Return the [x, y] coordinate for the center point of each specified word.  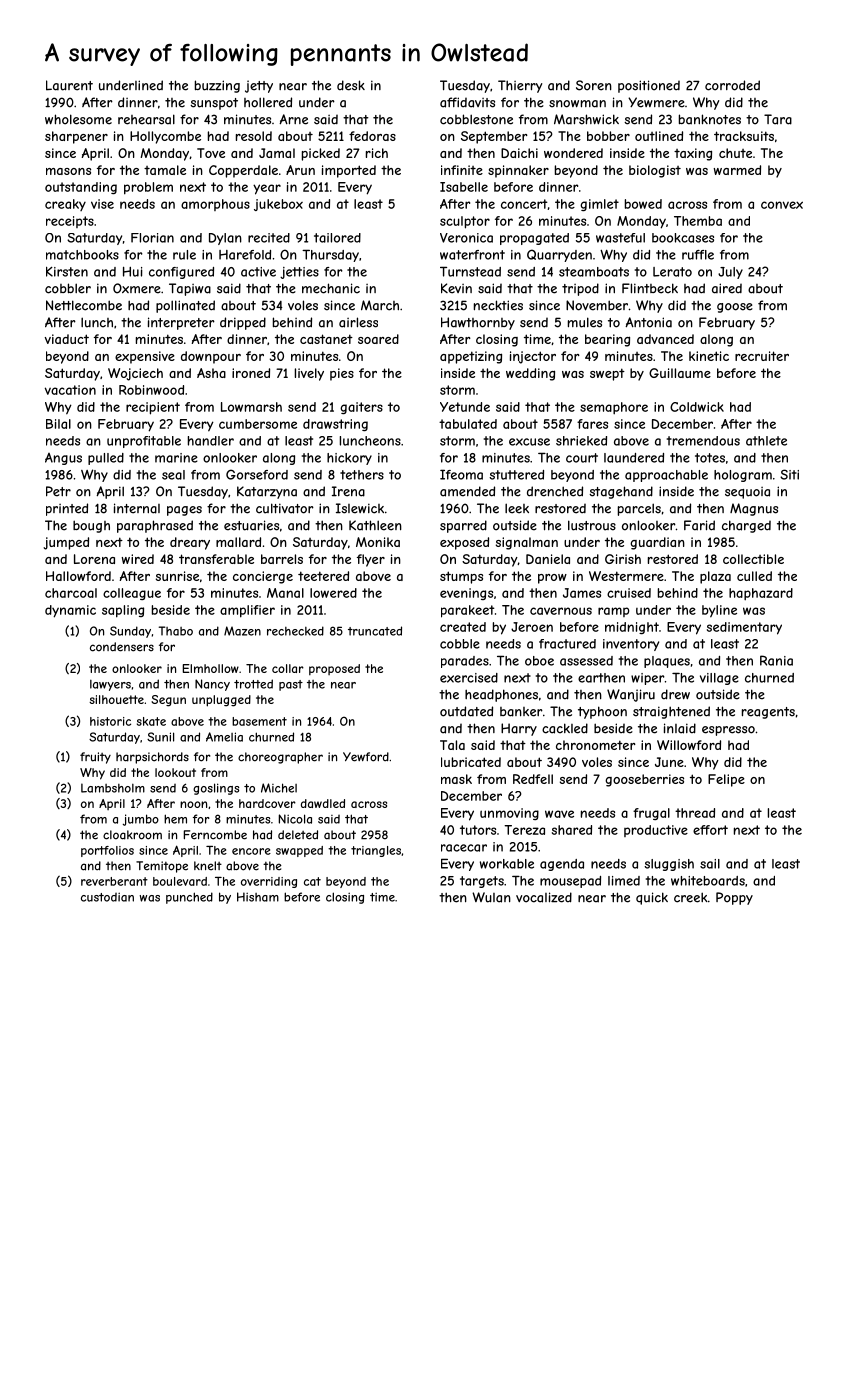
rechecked [295, 631]
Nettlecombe [84, 305]
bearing [607, 340]
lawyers [110, 685]
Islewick [360, 508]
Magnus [754, 509]
